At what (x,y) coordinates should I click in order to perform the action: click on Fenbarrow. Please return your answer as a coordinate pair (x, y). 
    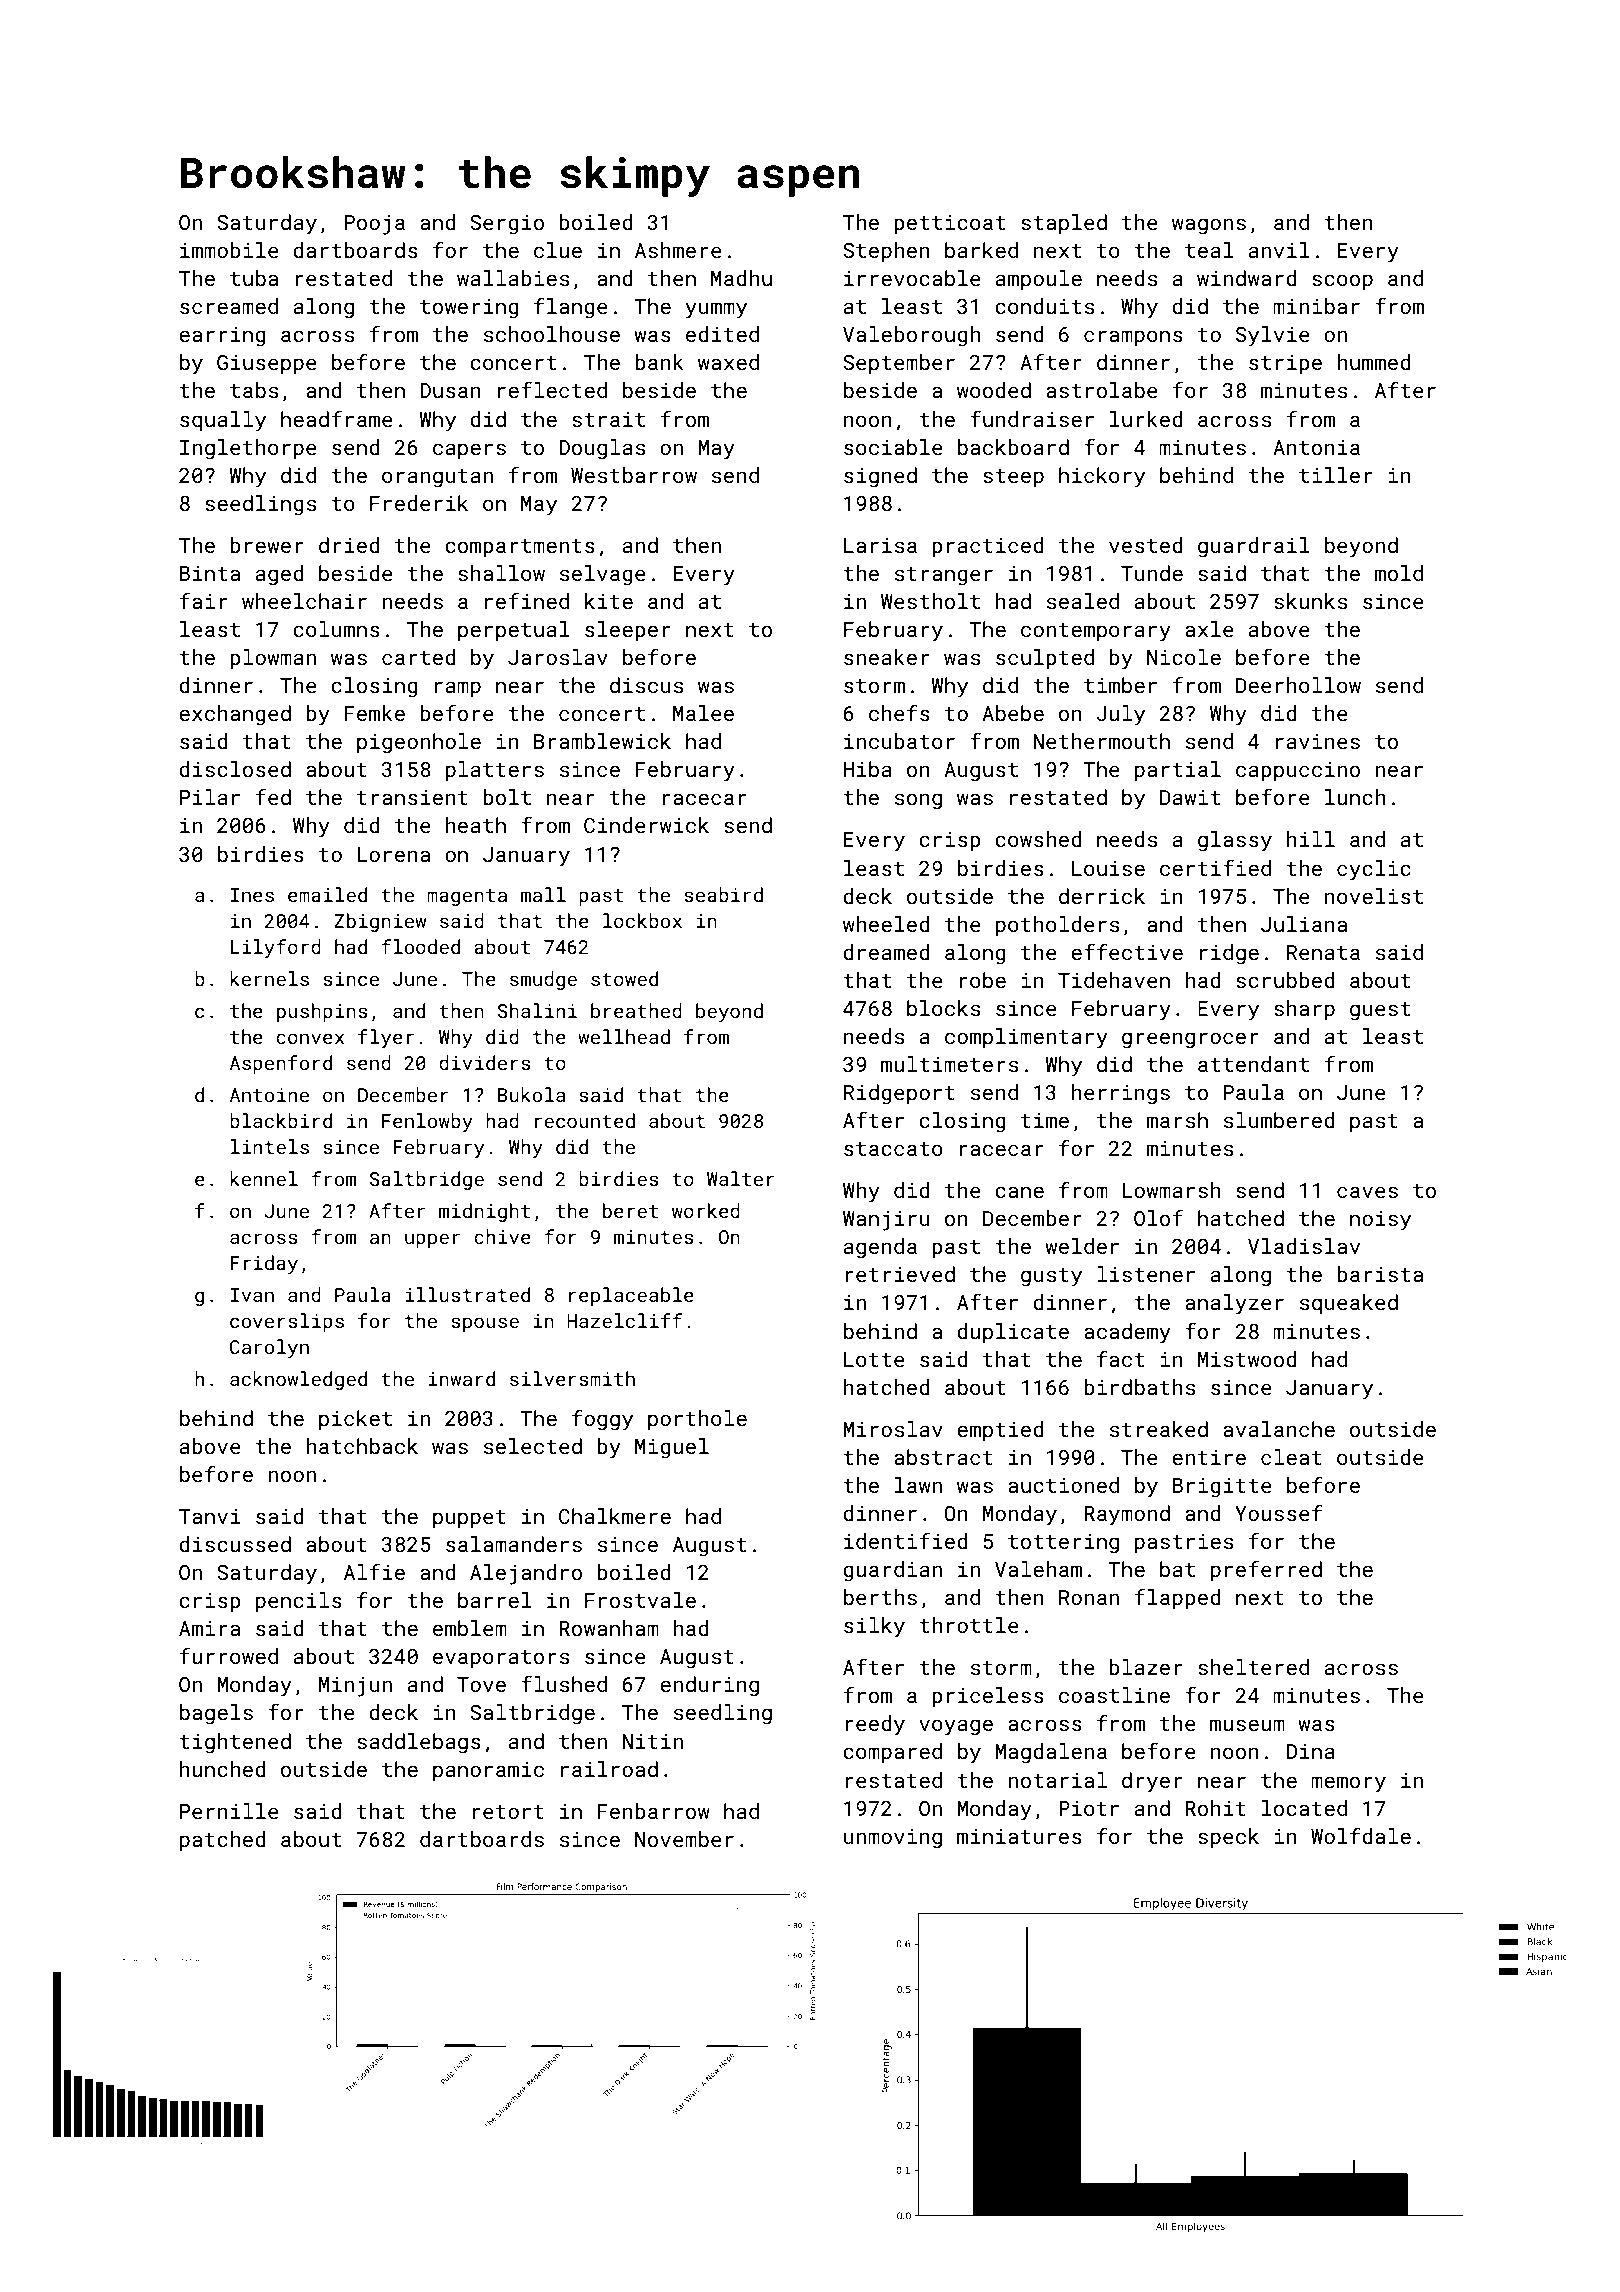
    Looking at the image, I should click on (654, 1811).
